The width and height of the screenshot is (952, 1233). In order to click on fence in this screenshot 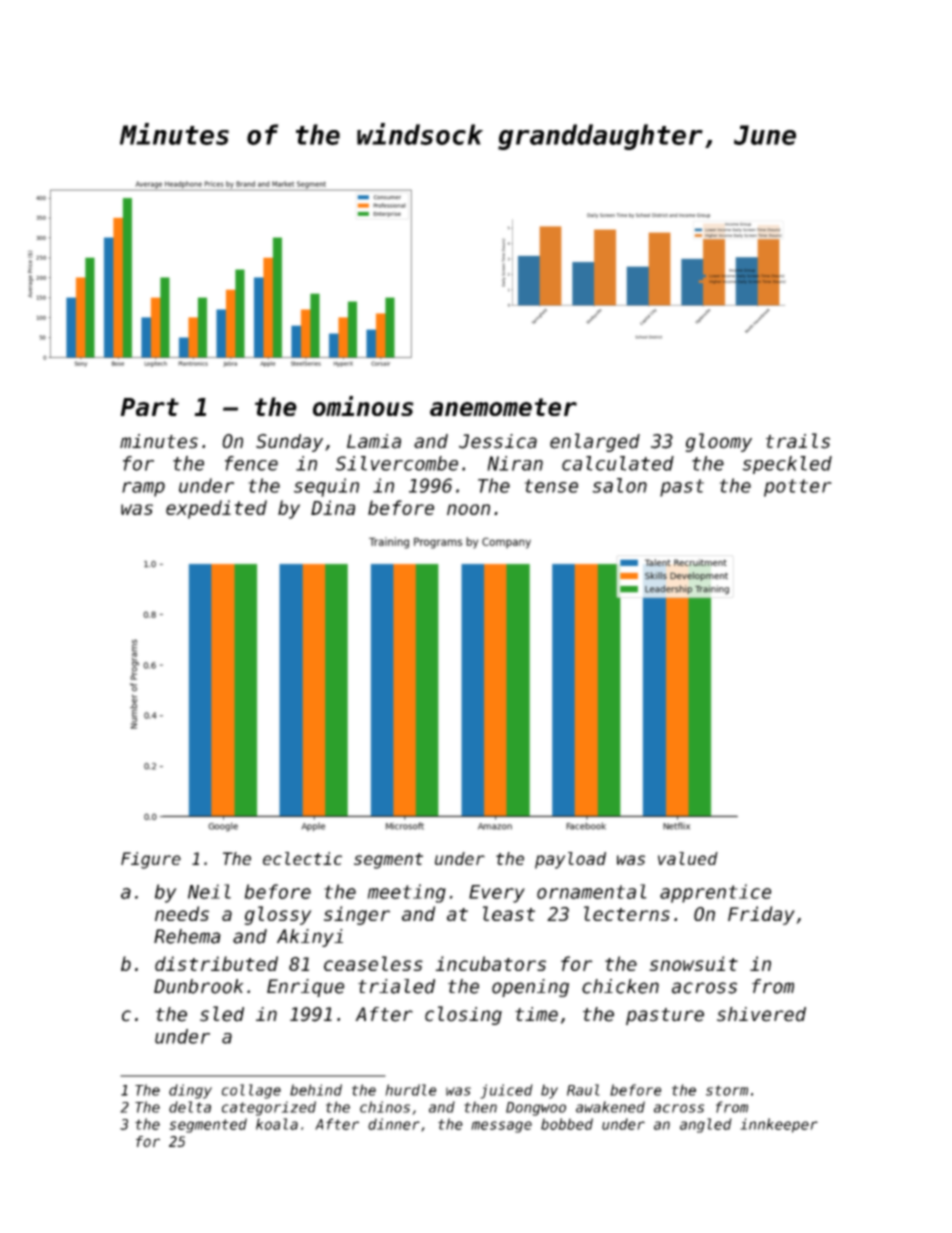, I will do `click(251, 463)`.
